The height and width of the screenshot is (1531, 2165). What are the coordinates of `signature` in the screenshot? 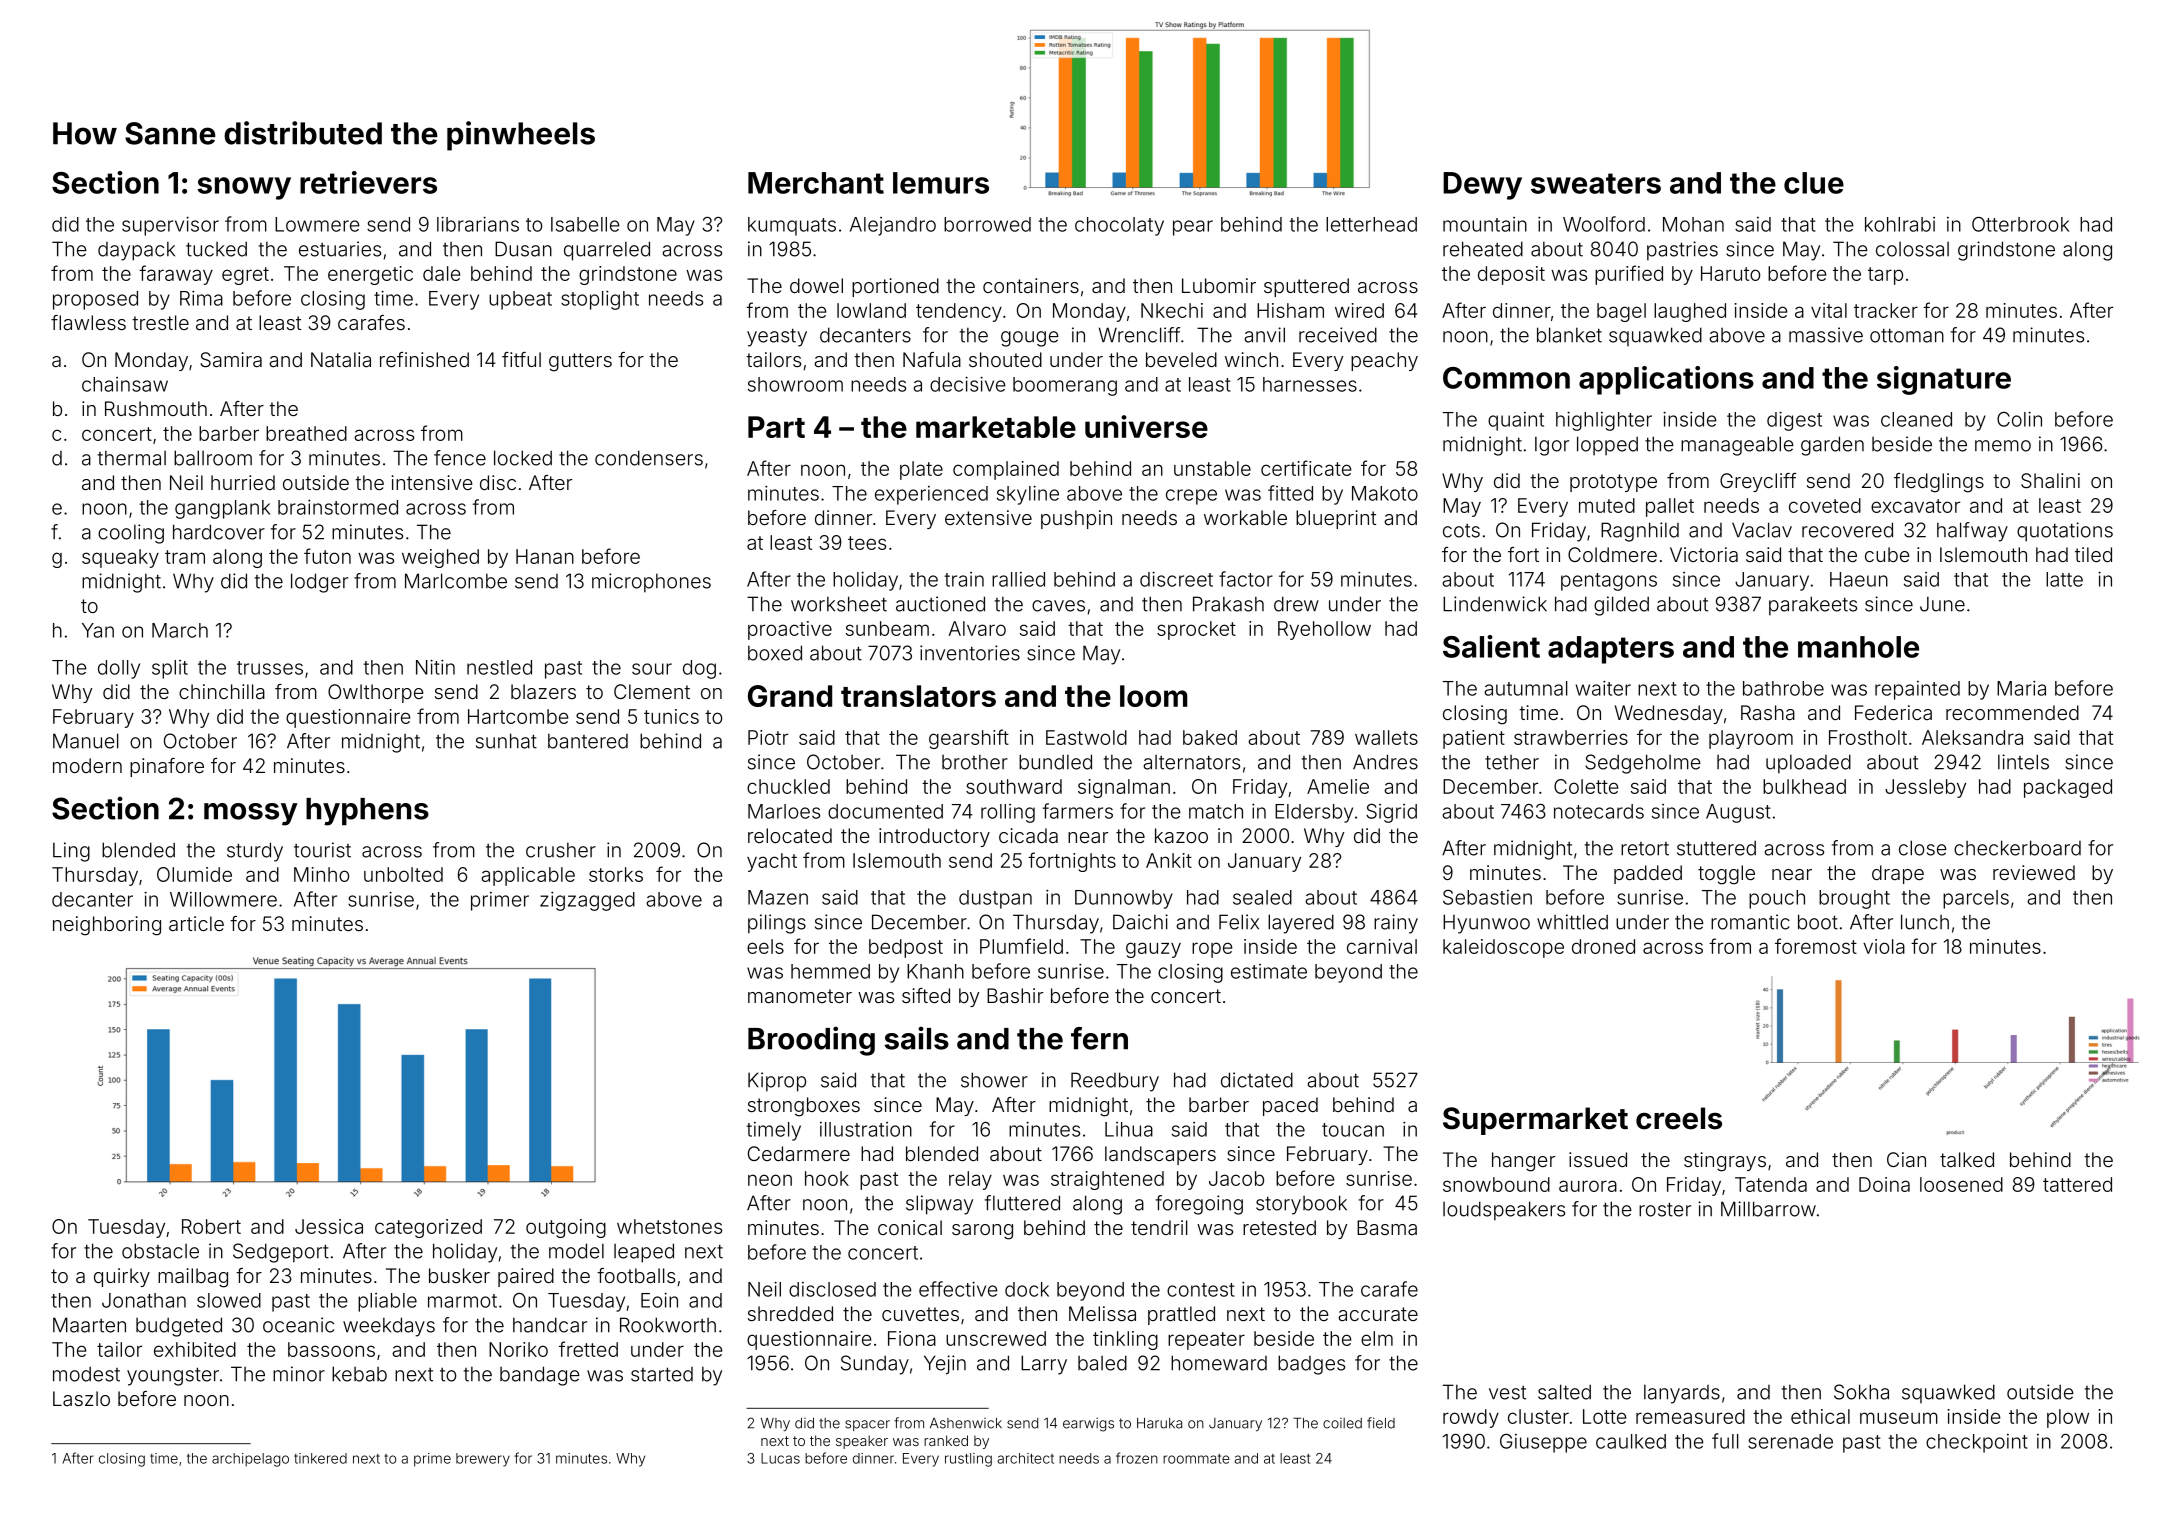 It's located at (1944, 380).
